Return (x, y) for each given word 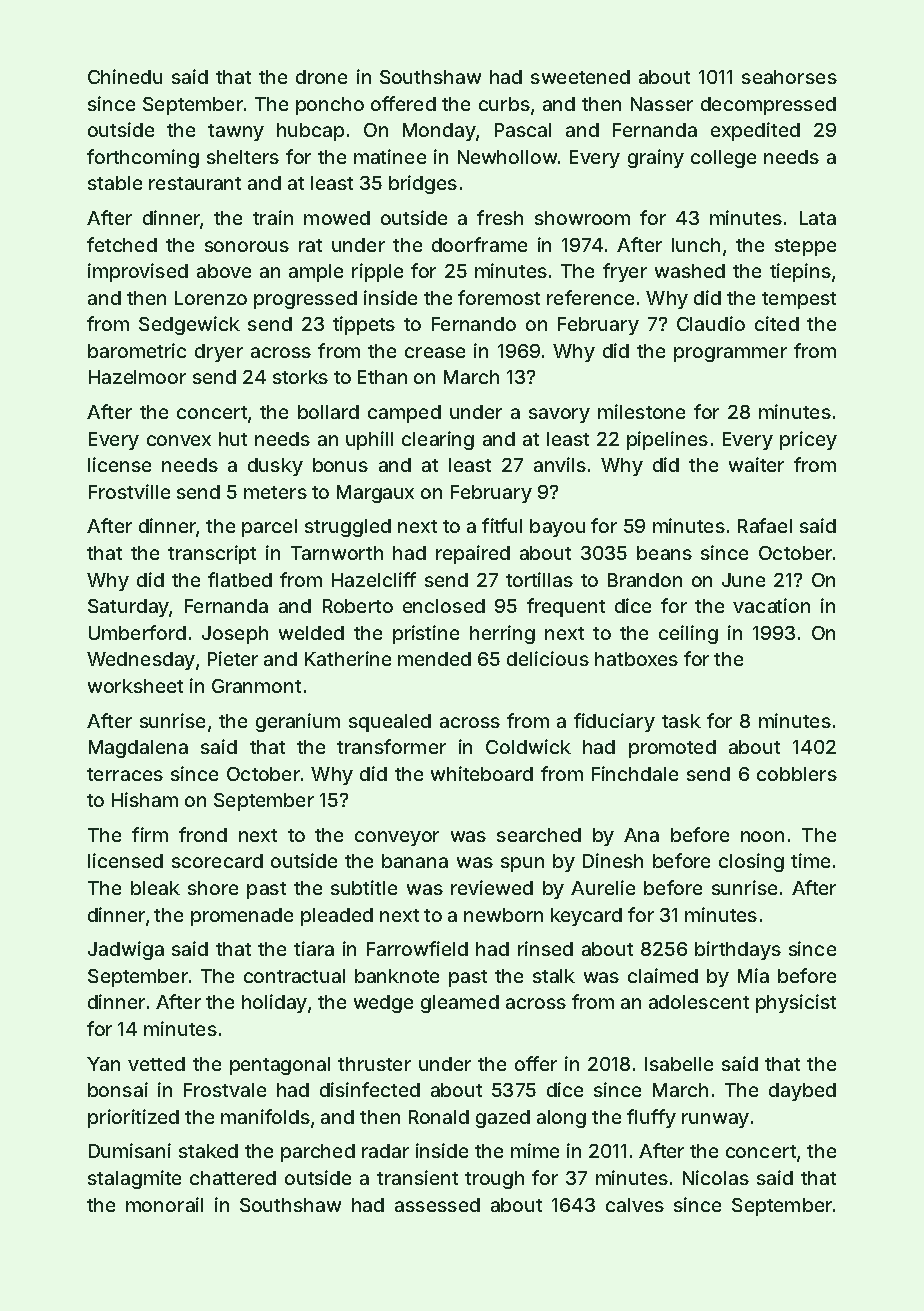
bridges (423, 184)
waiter (756, 464)
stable (115, 183)
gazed (503, 1119)
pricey (808, 440)
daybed (802, 1092)
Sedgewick (189, 325)
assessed (437, 1205)
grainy (656, 158)
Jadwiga (126, 950)
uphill (369, 440)
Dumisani (130, 1150)
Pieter (233, 658)
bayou (557, 528)
